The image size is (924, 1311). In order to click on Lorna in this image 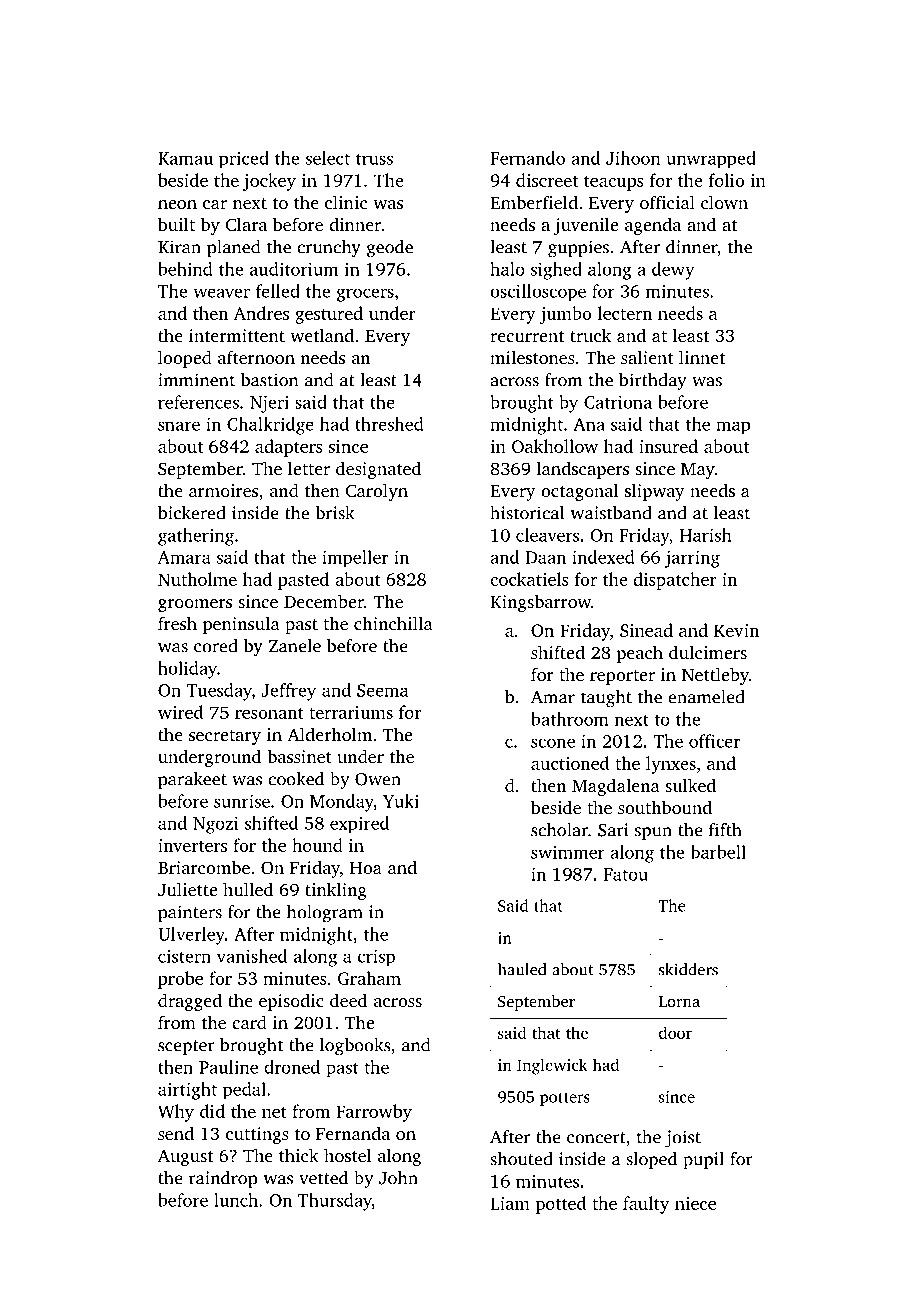, I will do `click(679, 1001)`.
